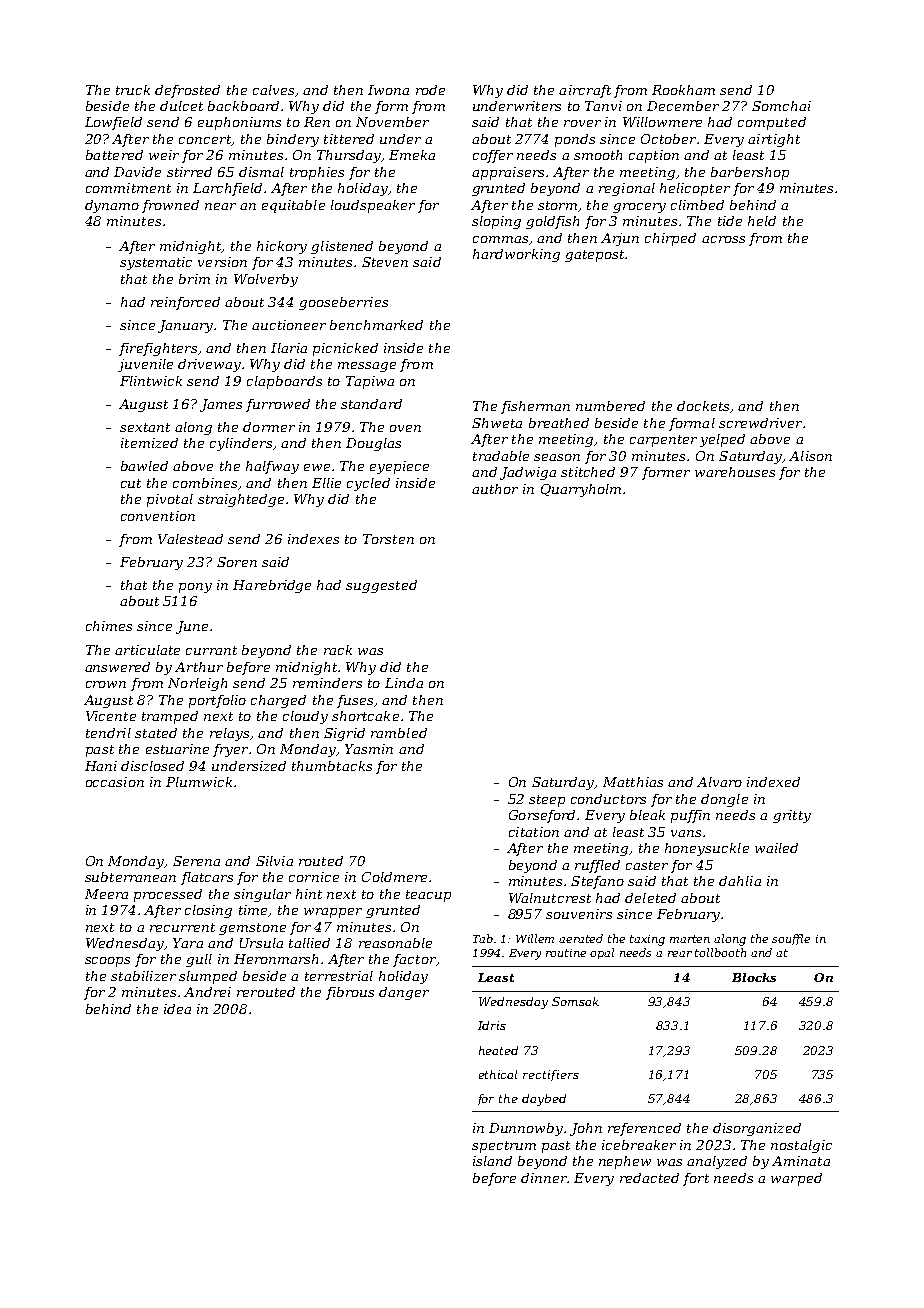  Describe the element at coordinates (690, 816) in the screenshot. I see `puffin` at that location.
